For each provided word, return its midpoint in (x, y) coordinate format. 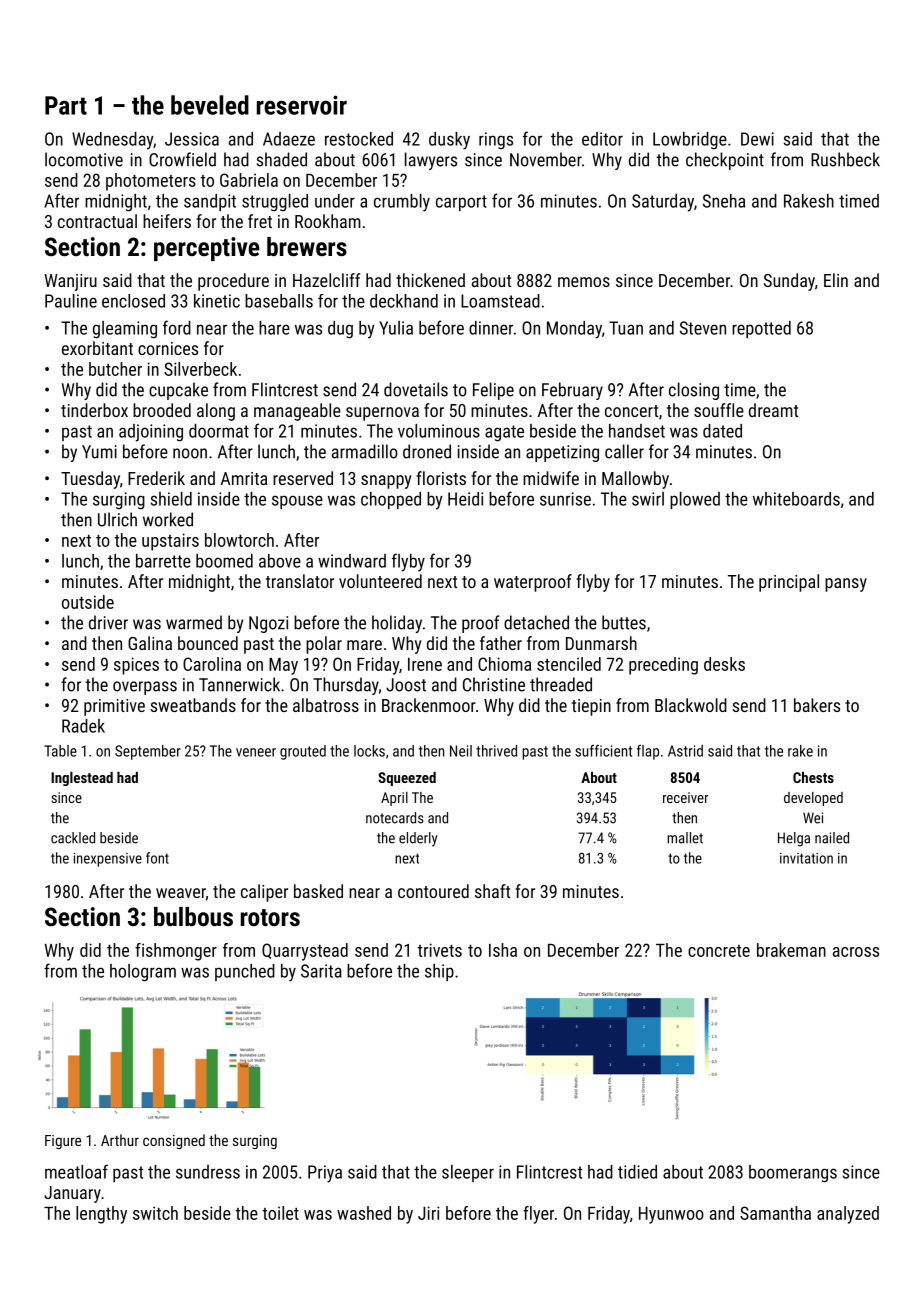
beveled (210, 105)
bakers (817, 705)
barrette (163, 561)
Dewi (757, 139)
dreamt (773, 410)
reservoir (302, 105)
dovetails (416, 389)
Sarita (321, 971)
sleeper (468, 1173)
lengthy (101, 1215)
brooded (162, 410)
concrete (719, 951)
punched (245, 972)
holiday (397, 624)
